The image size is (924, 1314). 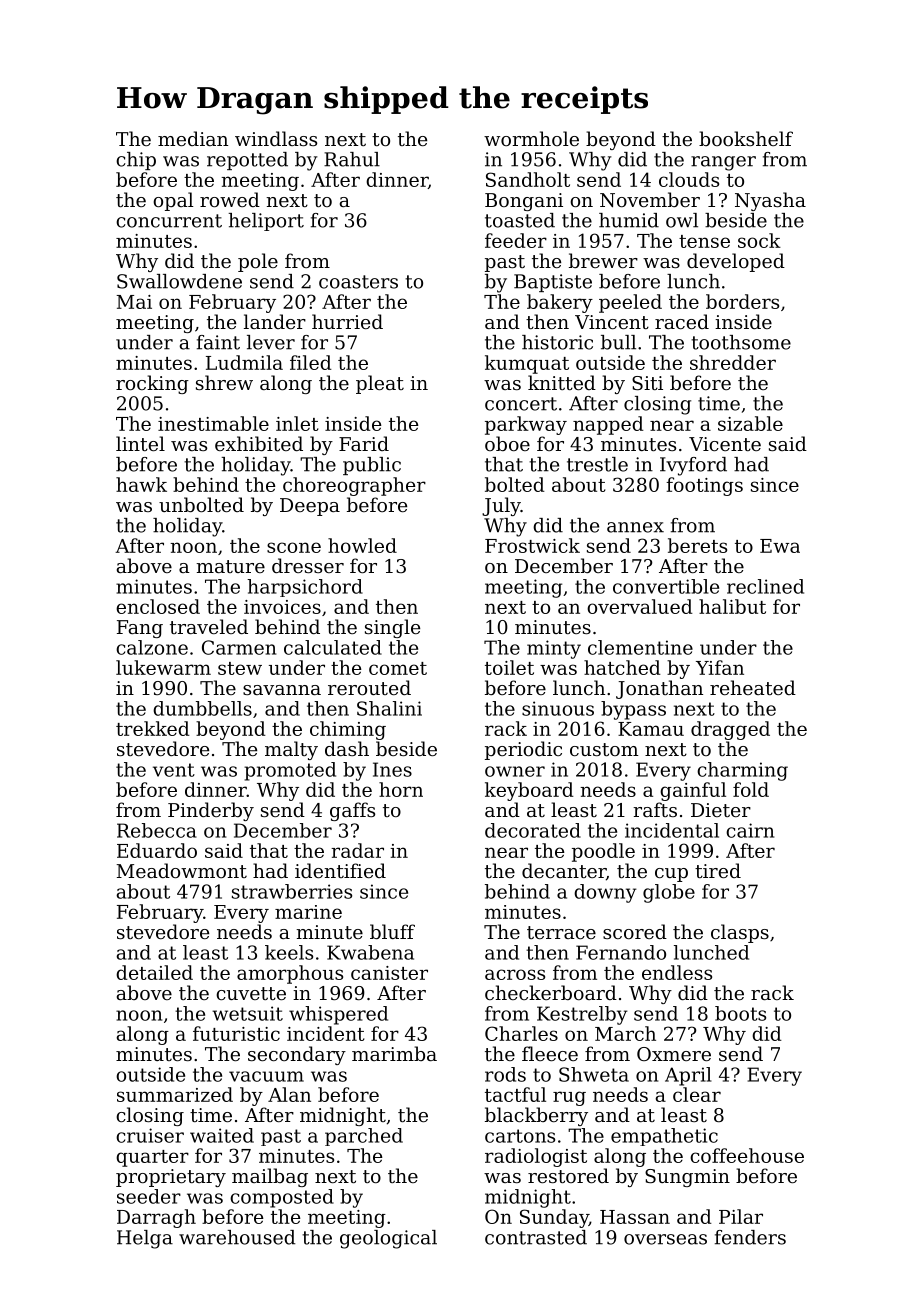 What do you see at coordinates (531, 138) in the screenshot?
I see `wormhole` at bounding box center [531, 138].
